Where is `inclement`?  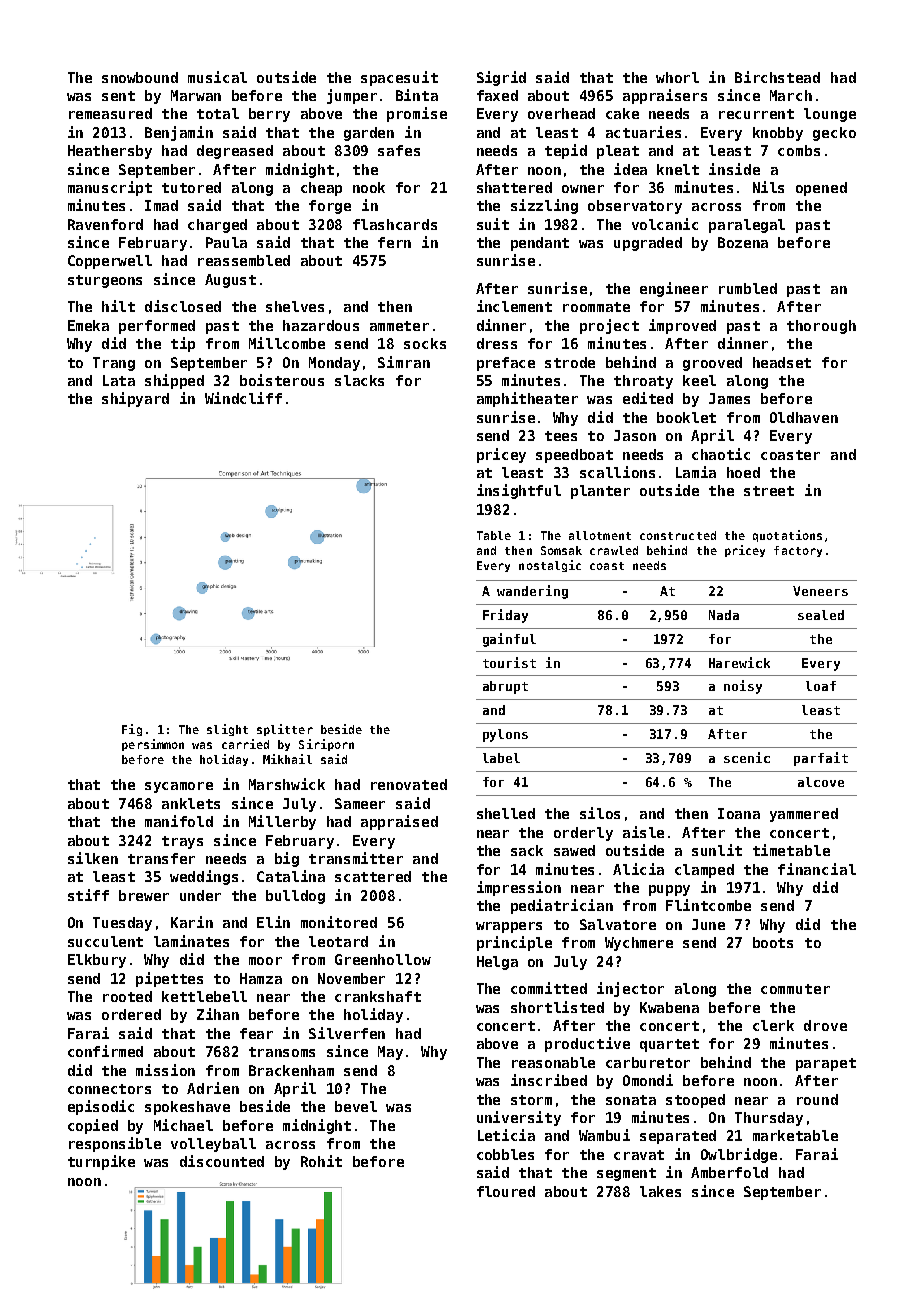 inclement is located at coordinates (514, 306).
